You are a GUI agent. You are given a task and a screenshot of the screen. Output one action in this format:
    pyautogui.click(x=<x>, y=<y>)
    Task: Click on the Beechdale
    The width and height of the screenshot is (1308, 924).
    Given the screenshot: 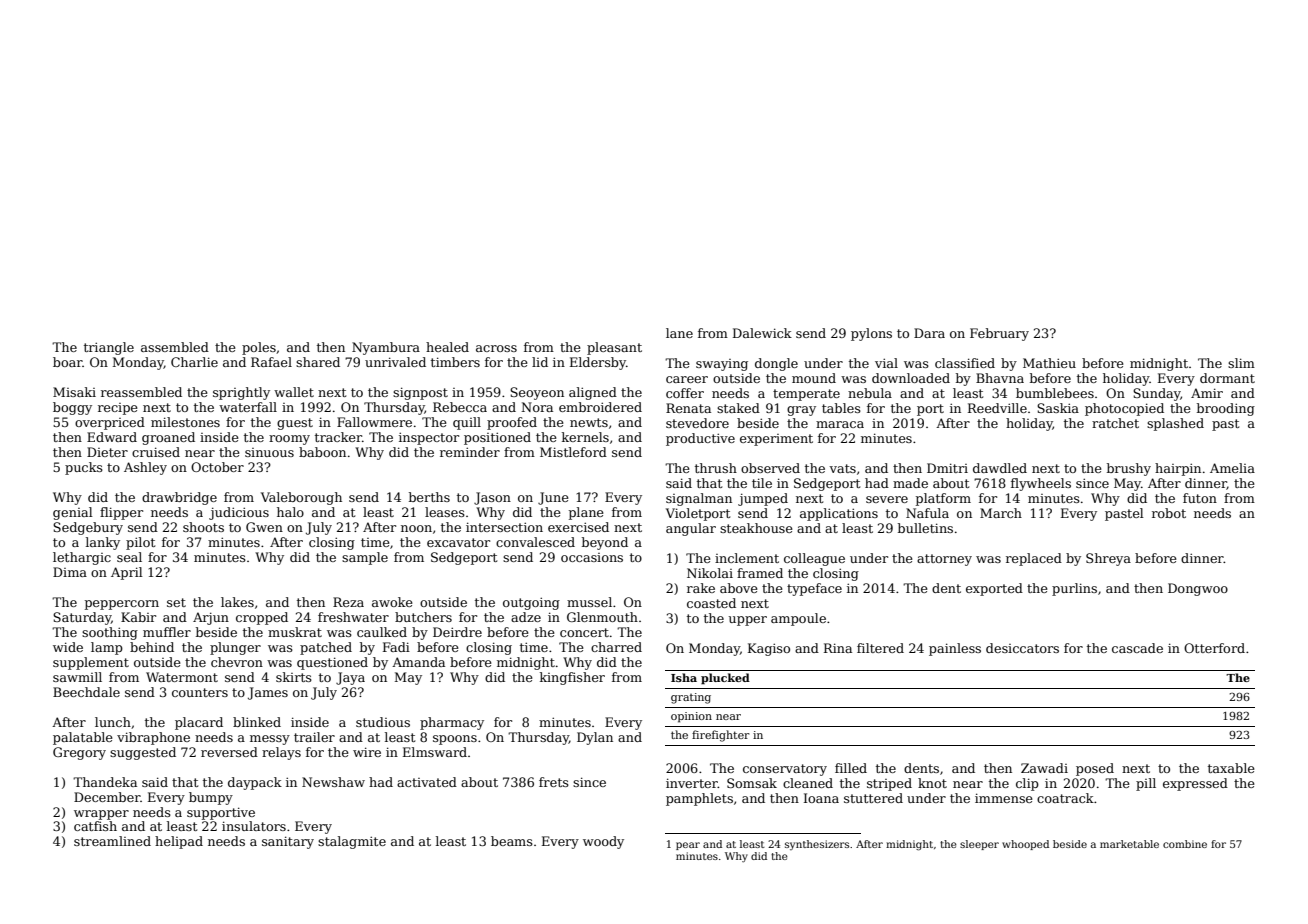 What is the action you would take?
    pyautogui.click(x=86, y=692)
